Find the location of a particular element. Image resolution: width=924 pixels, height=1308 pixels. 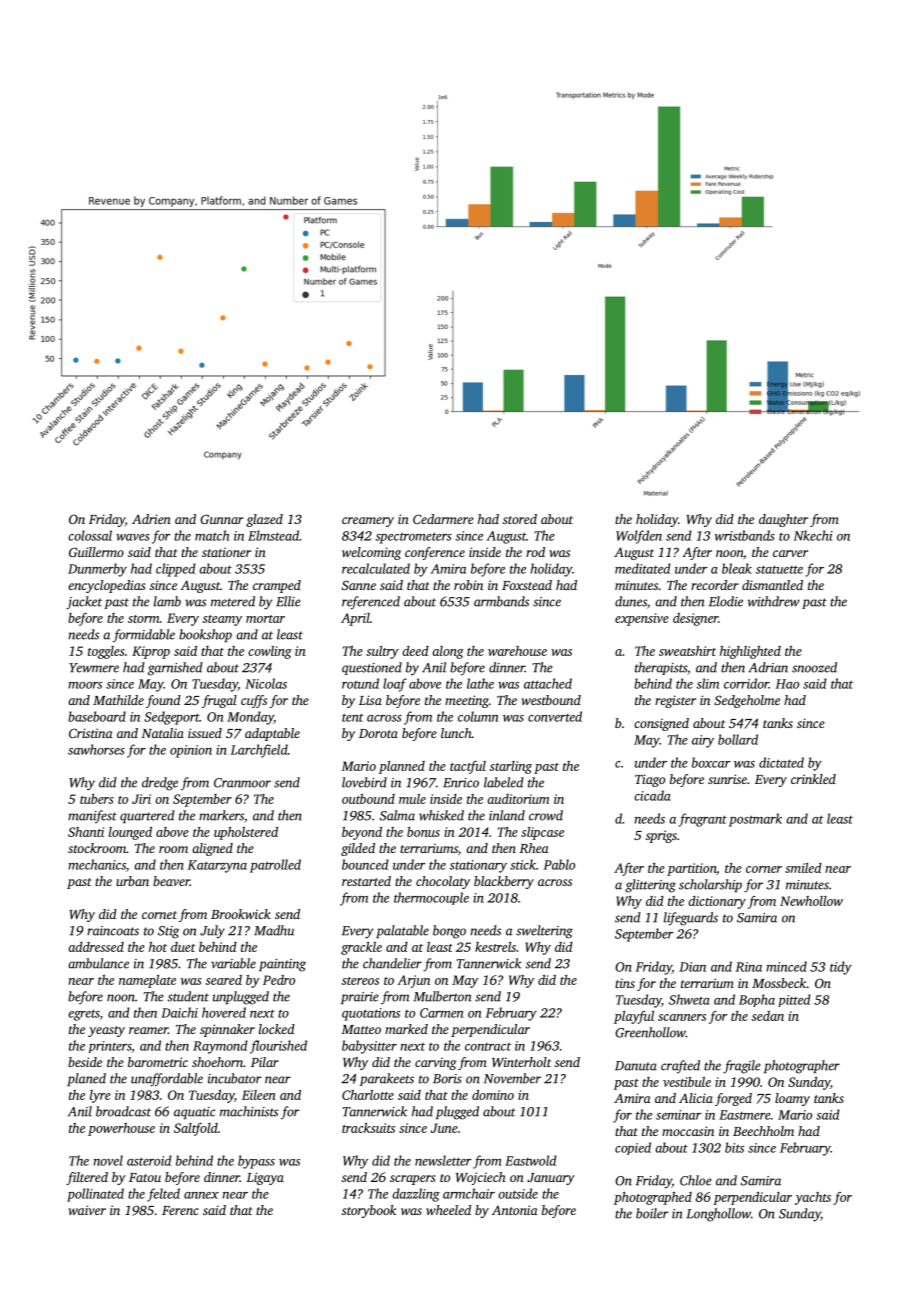

minced is located at coordinates (786, 966).
